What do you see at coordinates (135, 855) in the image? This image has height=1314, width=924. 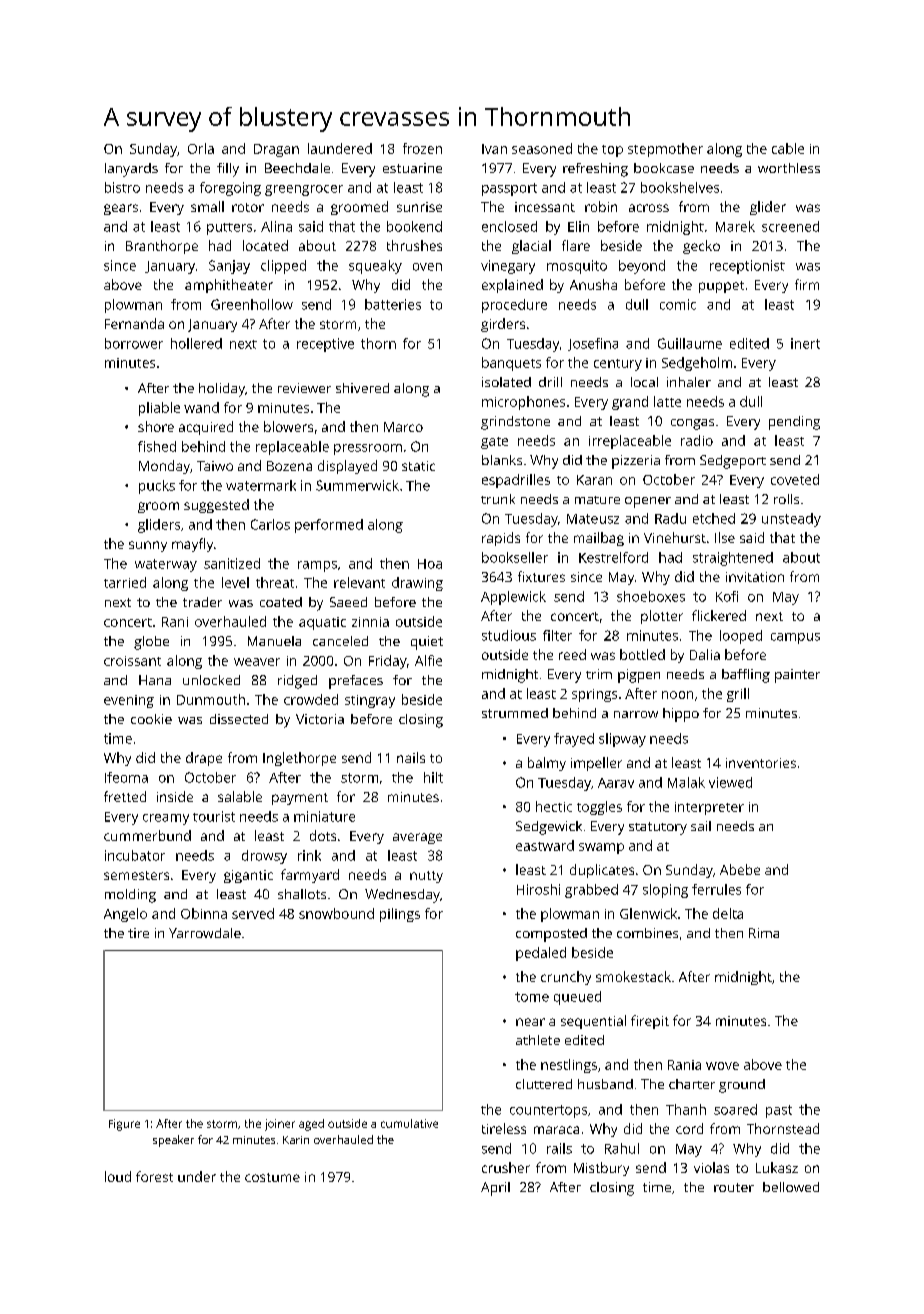 I see `incubator` at bounding box center [135, 855].
